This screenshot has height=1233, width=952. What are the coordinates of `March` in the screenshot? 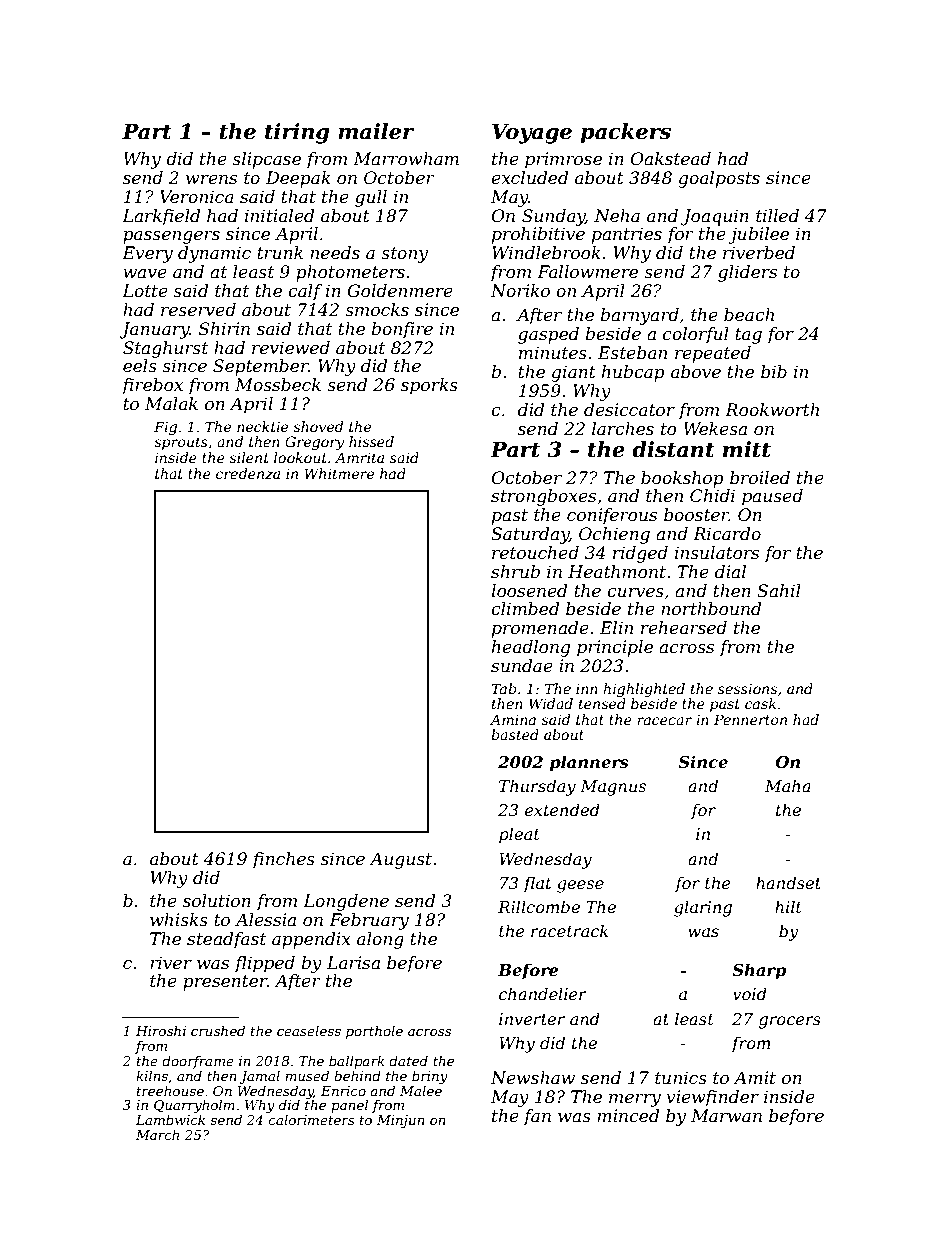 It's located at (157, 1134).
